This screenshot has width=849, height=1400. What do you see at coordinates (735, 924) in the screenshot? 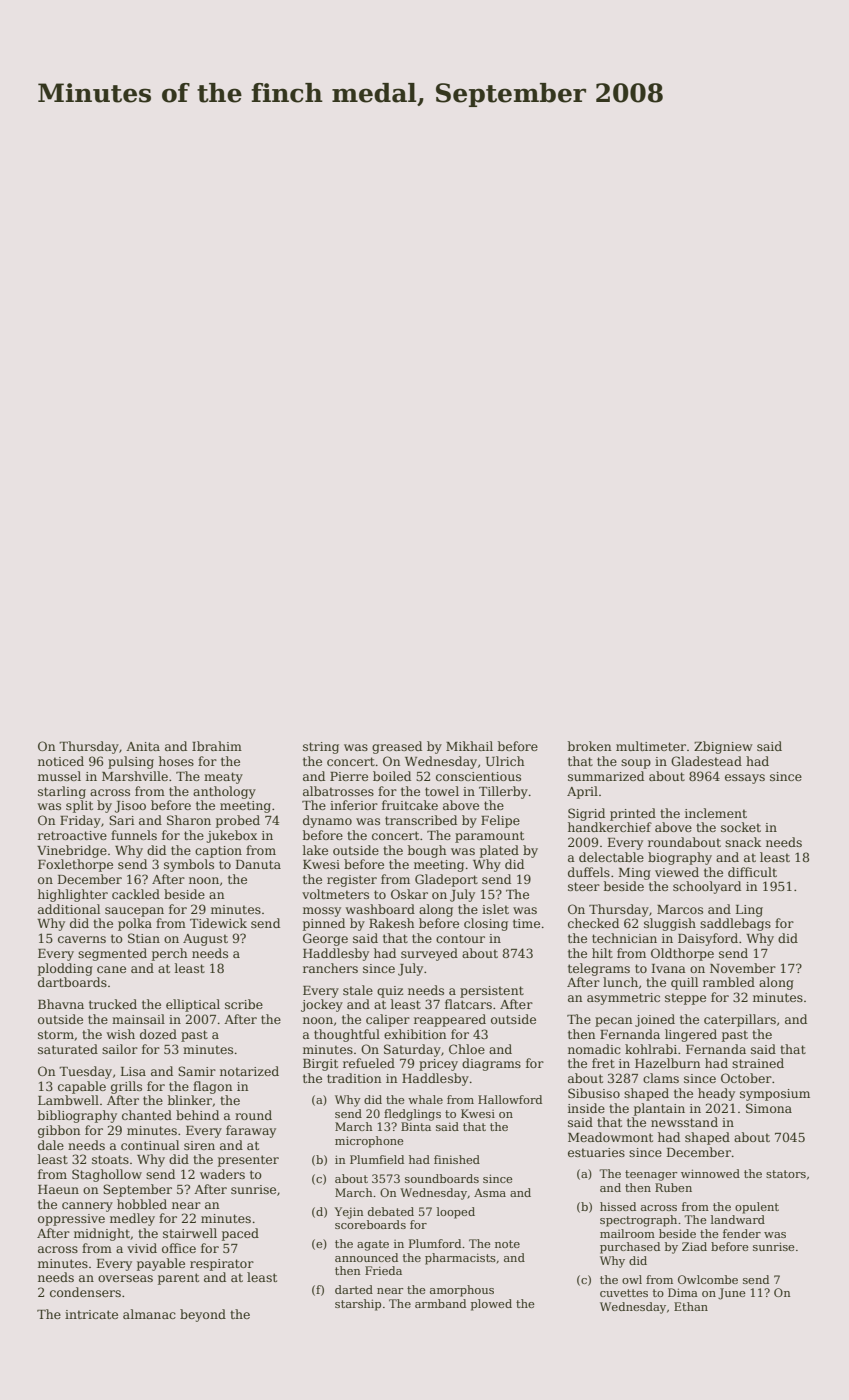
I see `saddlebags` at bounding box center [735, 924].
